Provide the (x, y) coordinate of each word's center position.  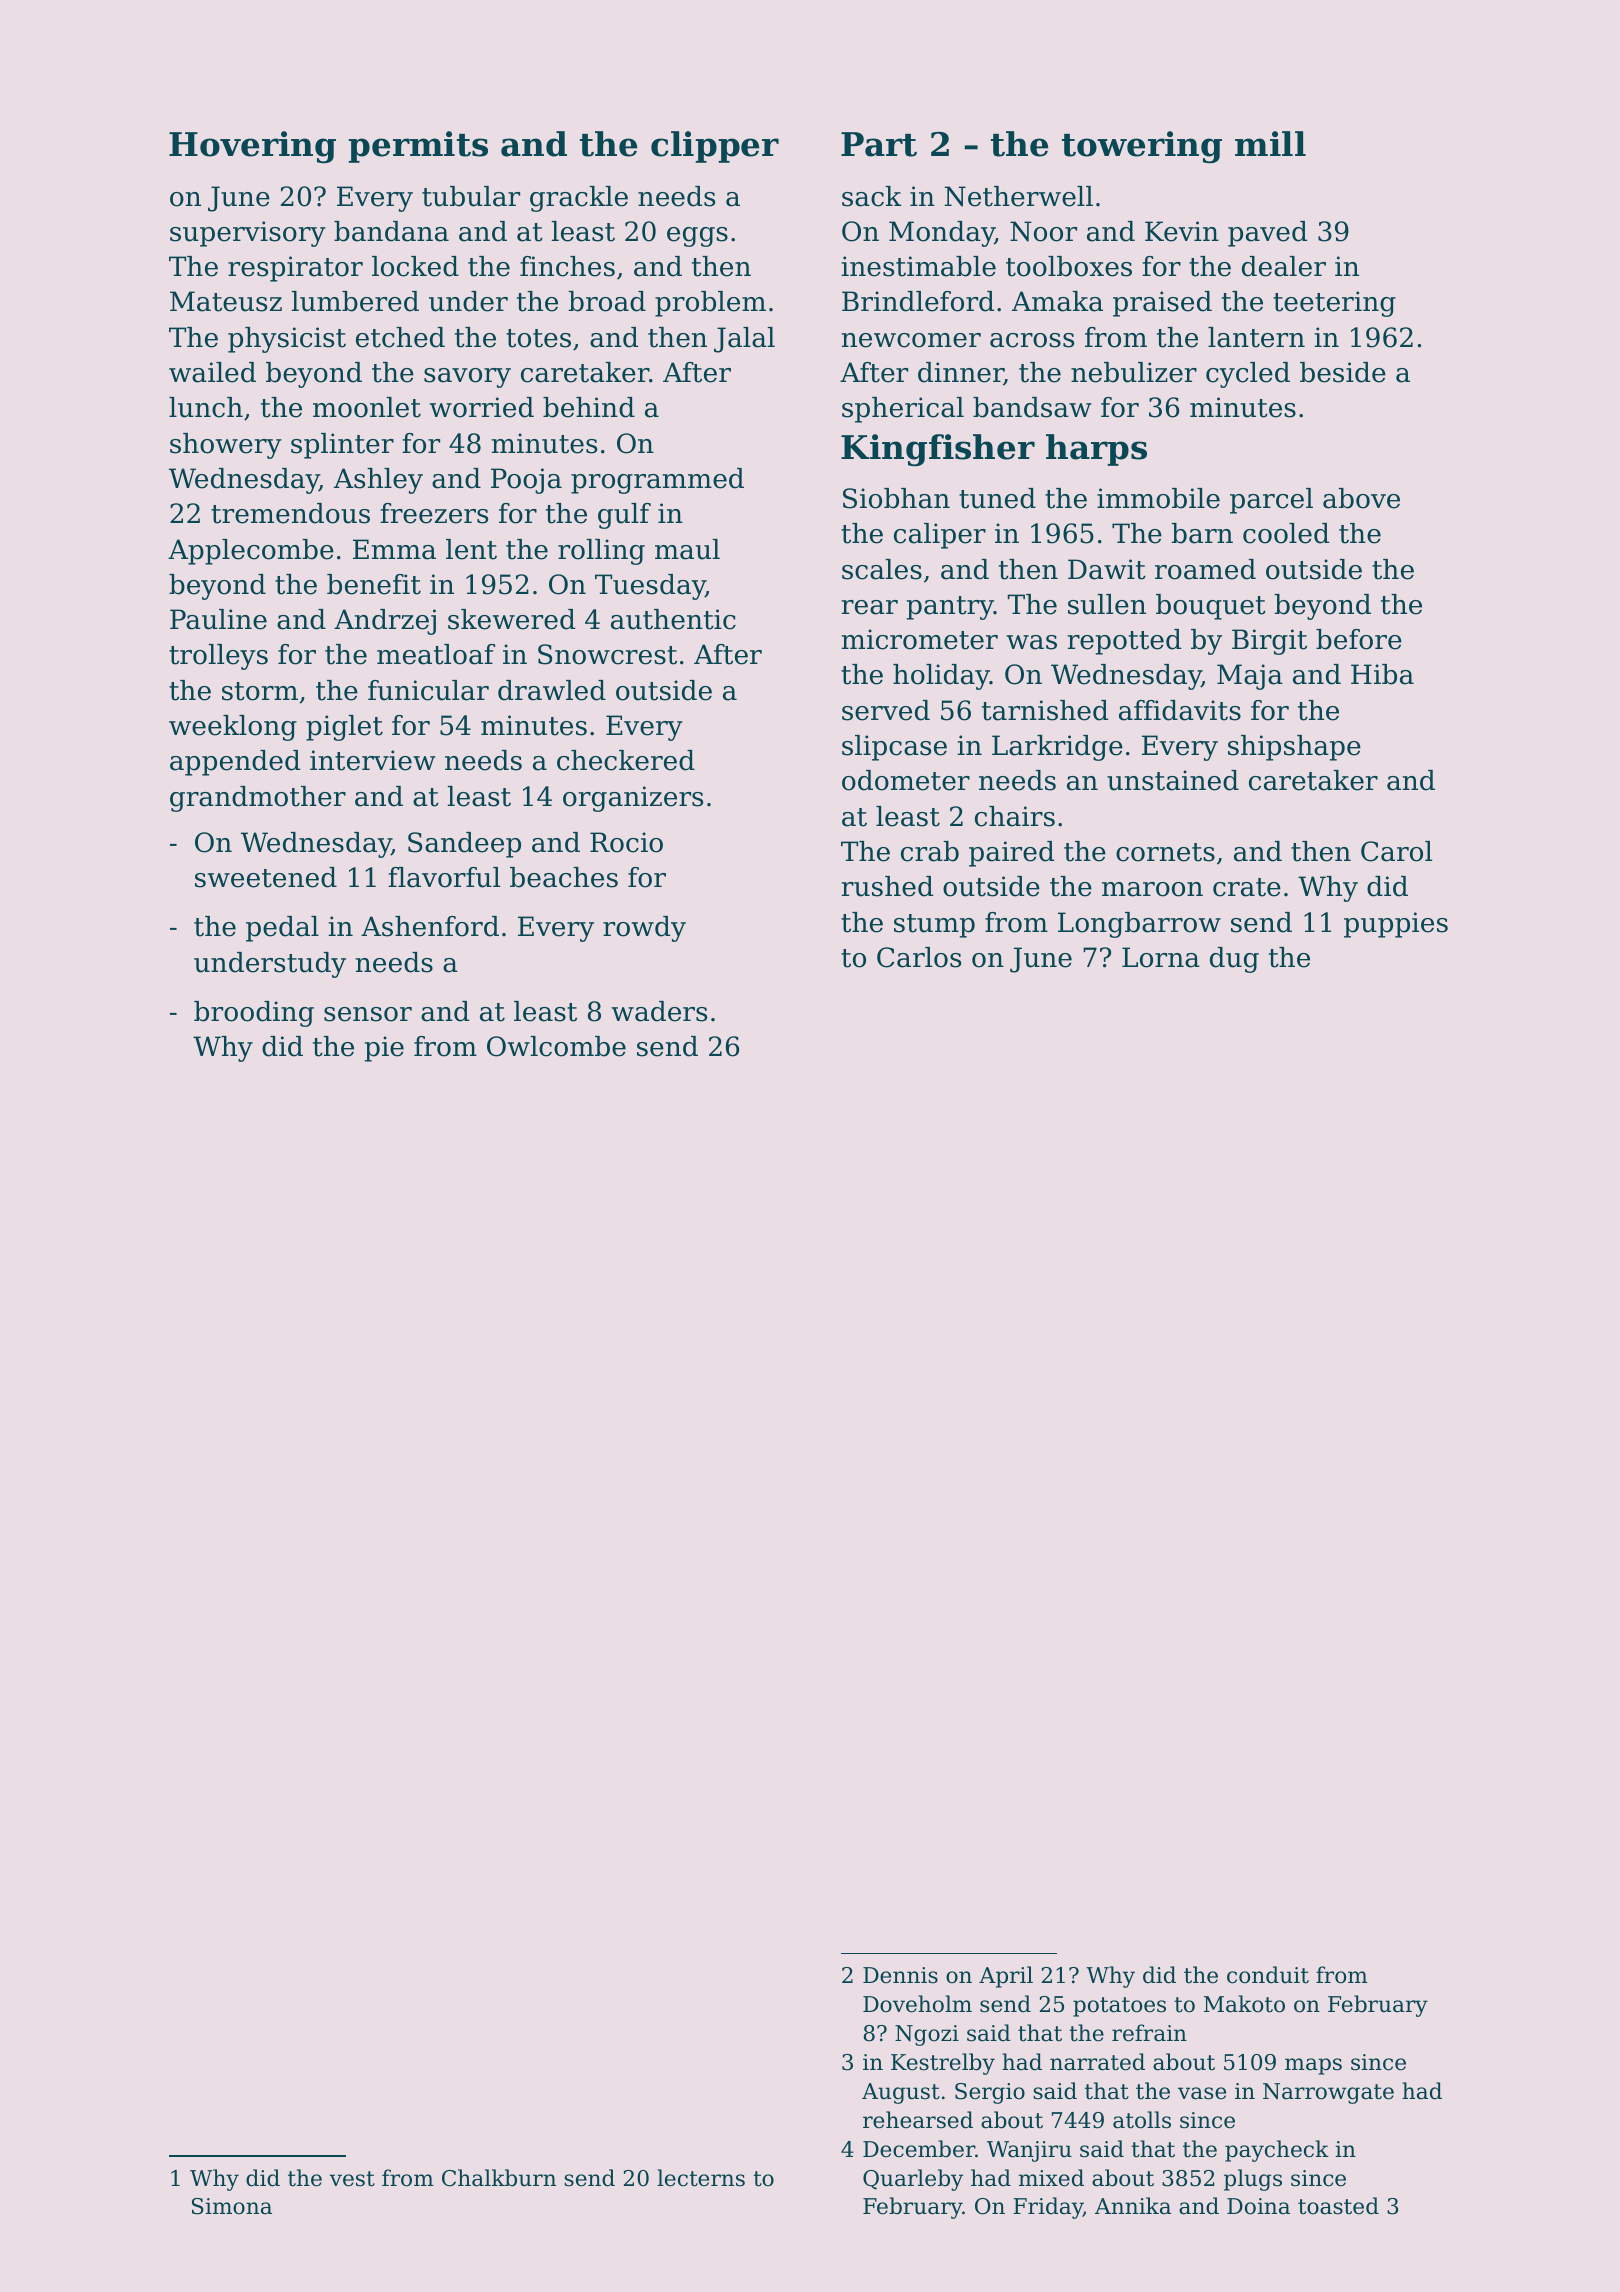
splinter (342, 446)
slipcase (894, 748)
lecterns (701, 2178)
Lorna (1161, 957)
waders (659, 1011)
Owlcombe (556, 1046)
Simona (232, 2206)
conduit (1268, 1975)
